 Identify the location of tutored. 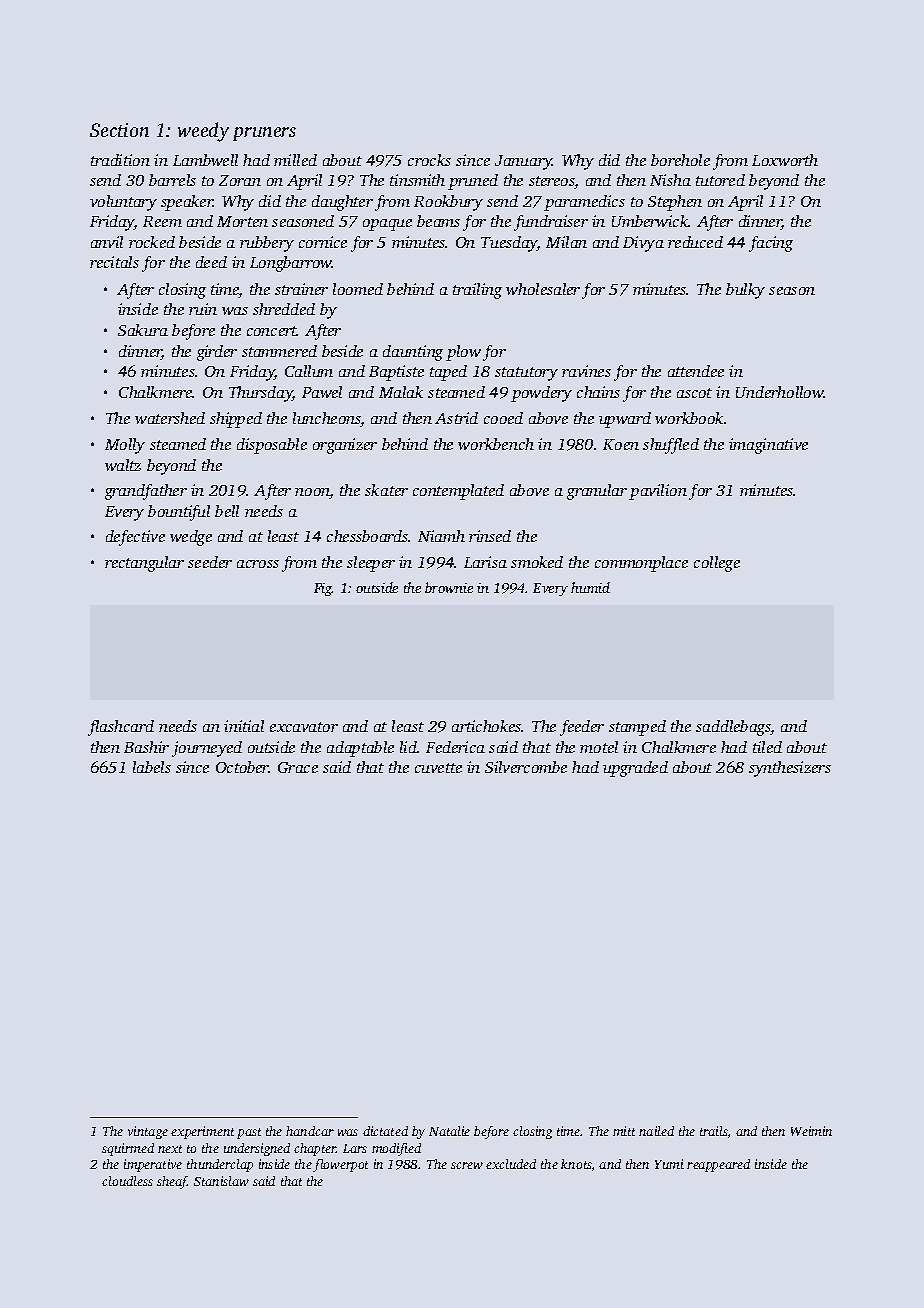
(720, 180).
